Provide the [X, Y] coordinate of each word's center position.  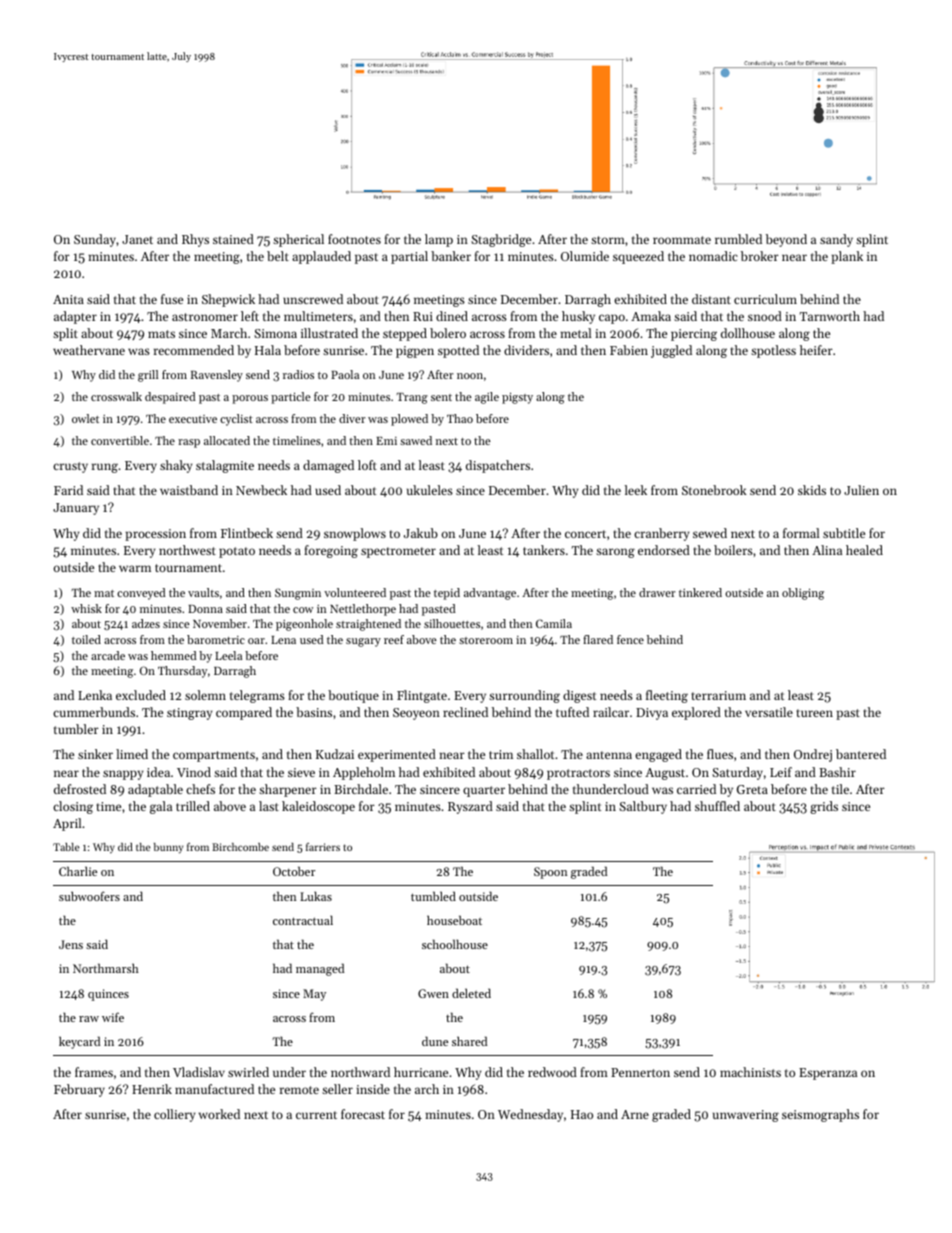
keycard [79, 1042]
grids [824, 807]
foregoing [331, 551]
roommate [682, 240]
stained [233, 239]
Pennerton [640, 1072]
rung [105, 468]
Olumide [585, 256]
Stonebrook [714, 490]
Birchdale [361, 789]
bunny [168, 848]
